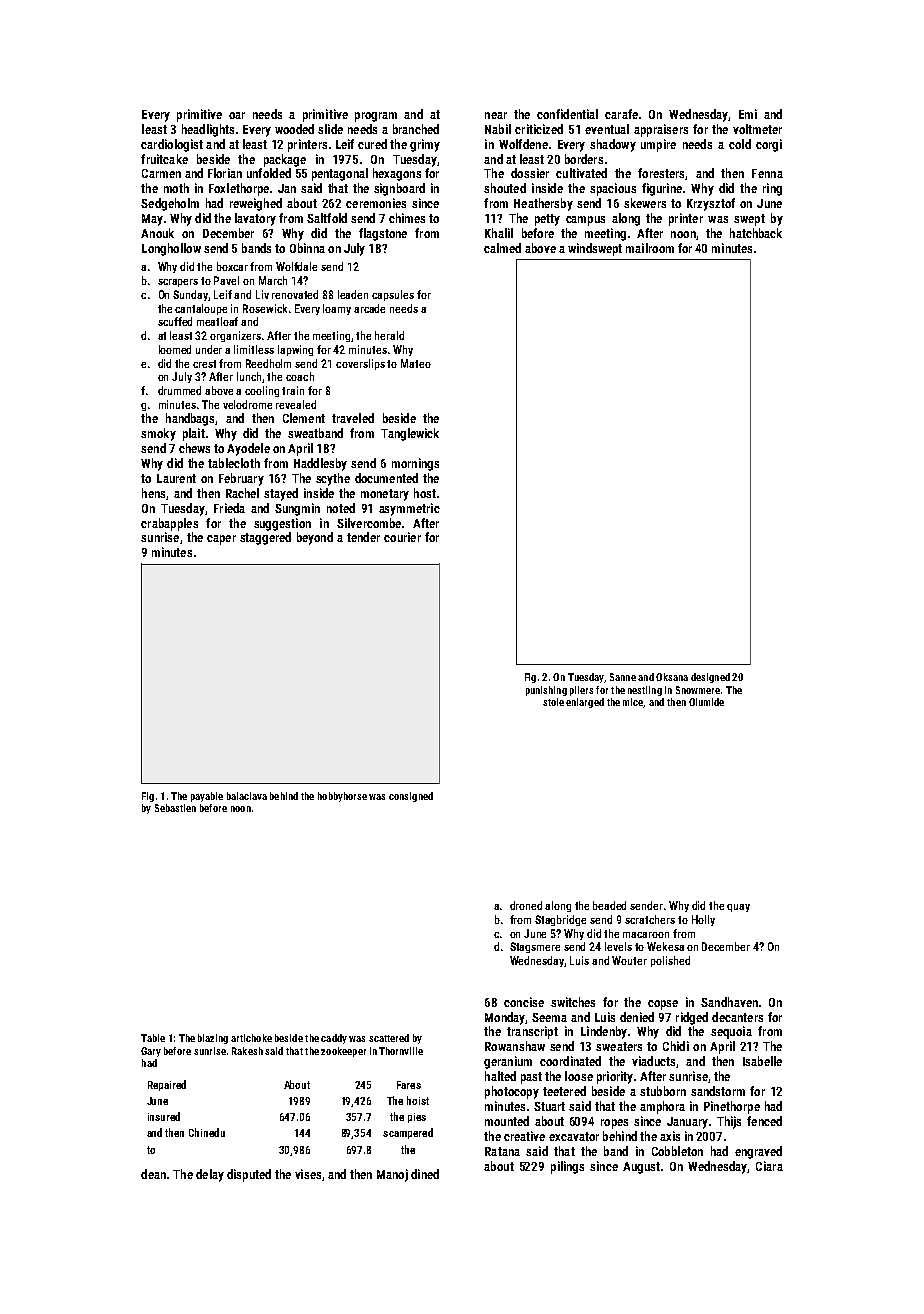  I want to click on confidential, so click(567, 114).
